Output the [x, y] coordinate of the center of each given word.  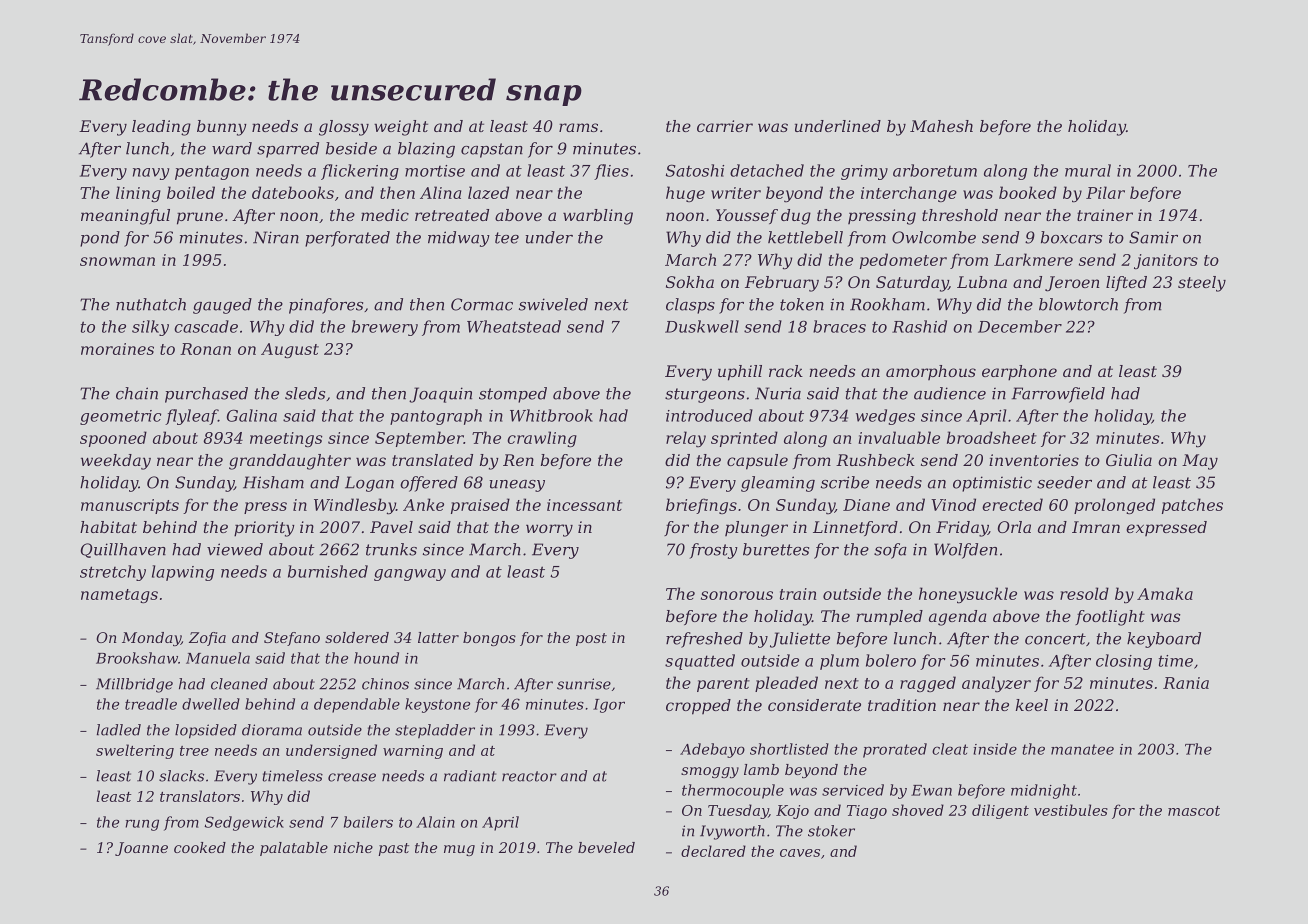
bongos [489, 639]
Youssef [747, 216]
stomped [513, 395]
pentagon [212, 172]
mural [1088, 170]
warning [413, 752]
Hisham [273, 482]
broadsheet [992, 437]
